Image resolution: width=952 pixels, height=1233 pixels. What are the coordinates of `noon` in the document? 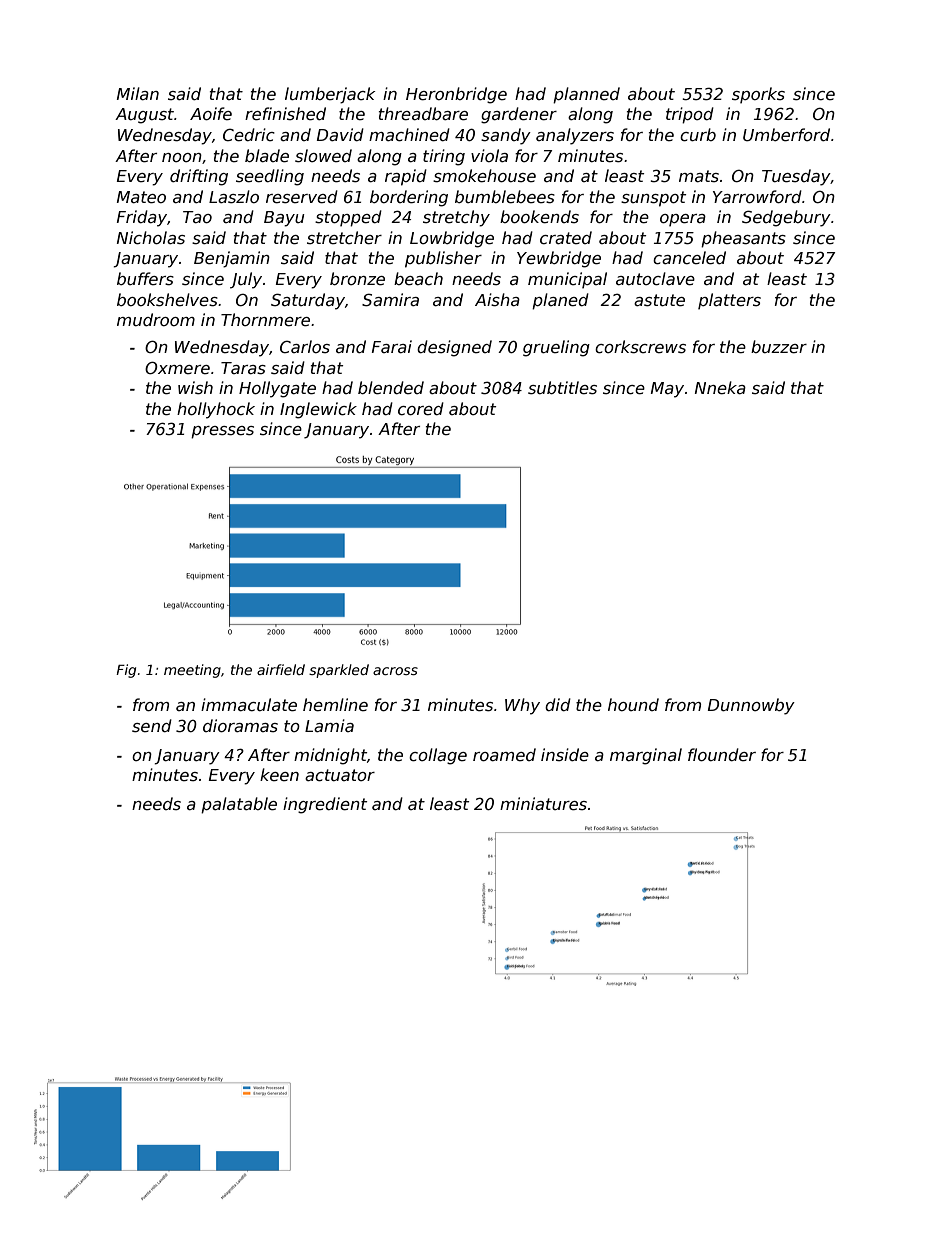 It's located at (182, 157).
